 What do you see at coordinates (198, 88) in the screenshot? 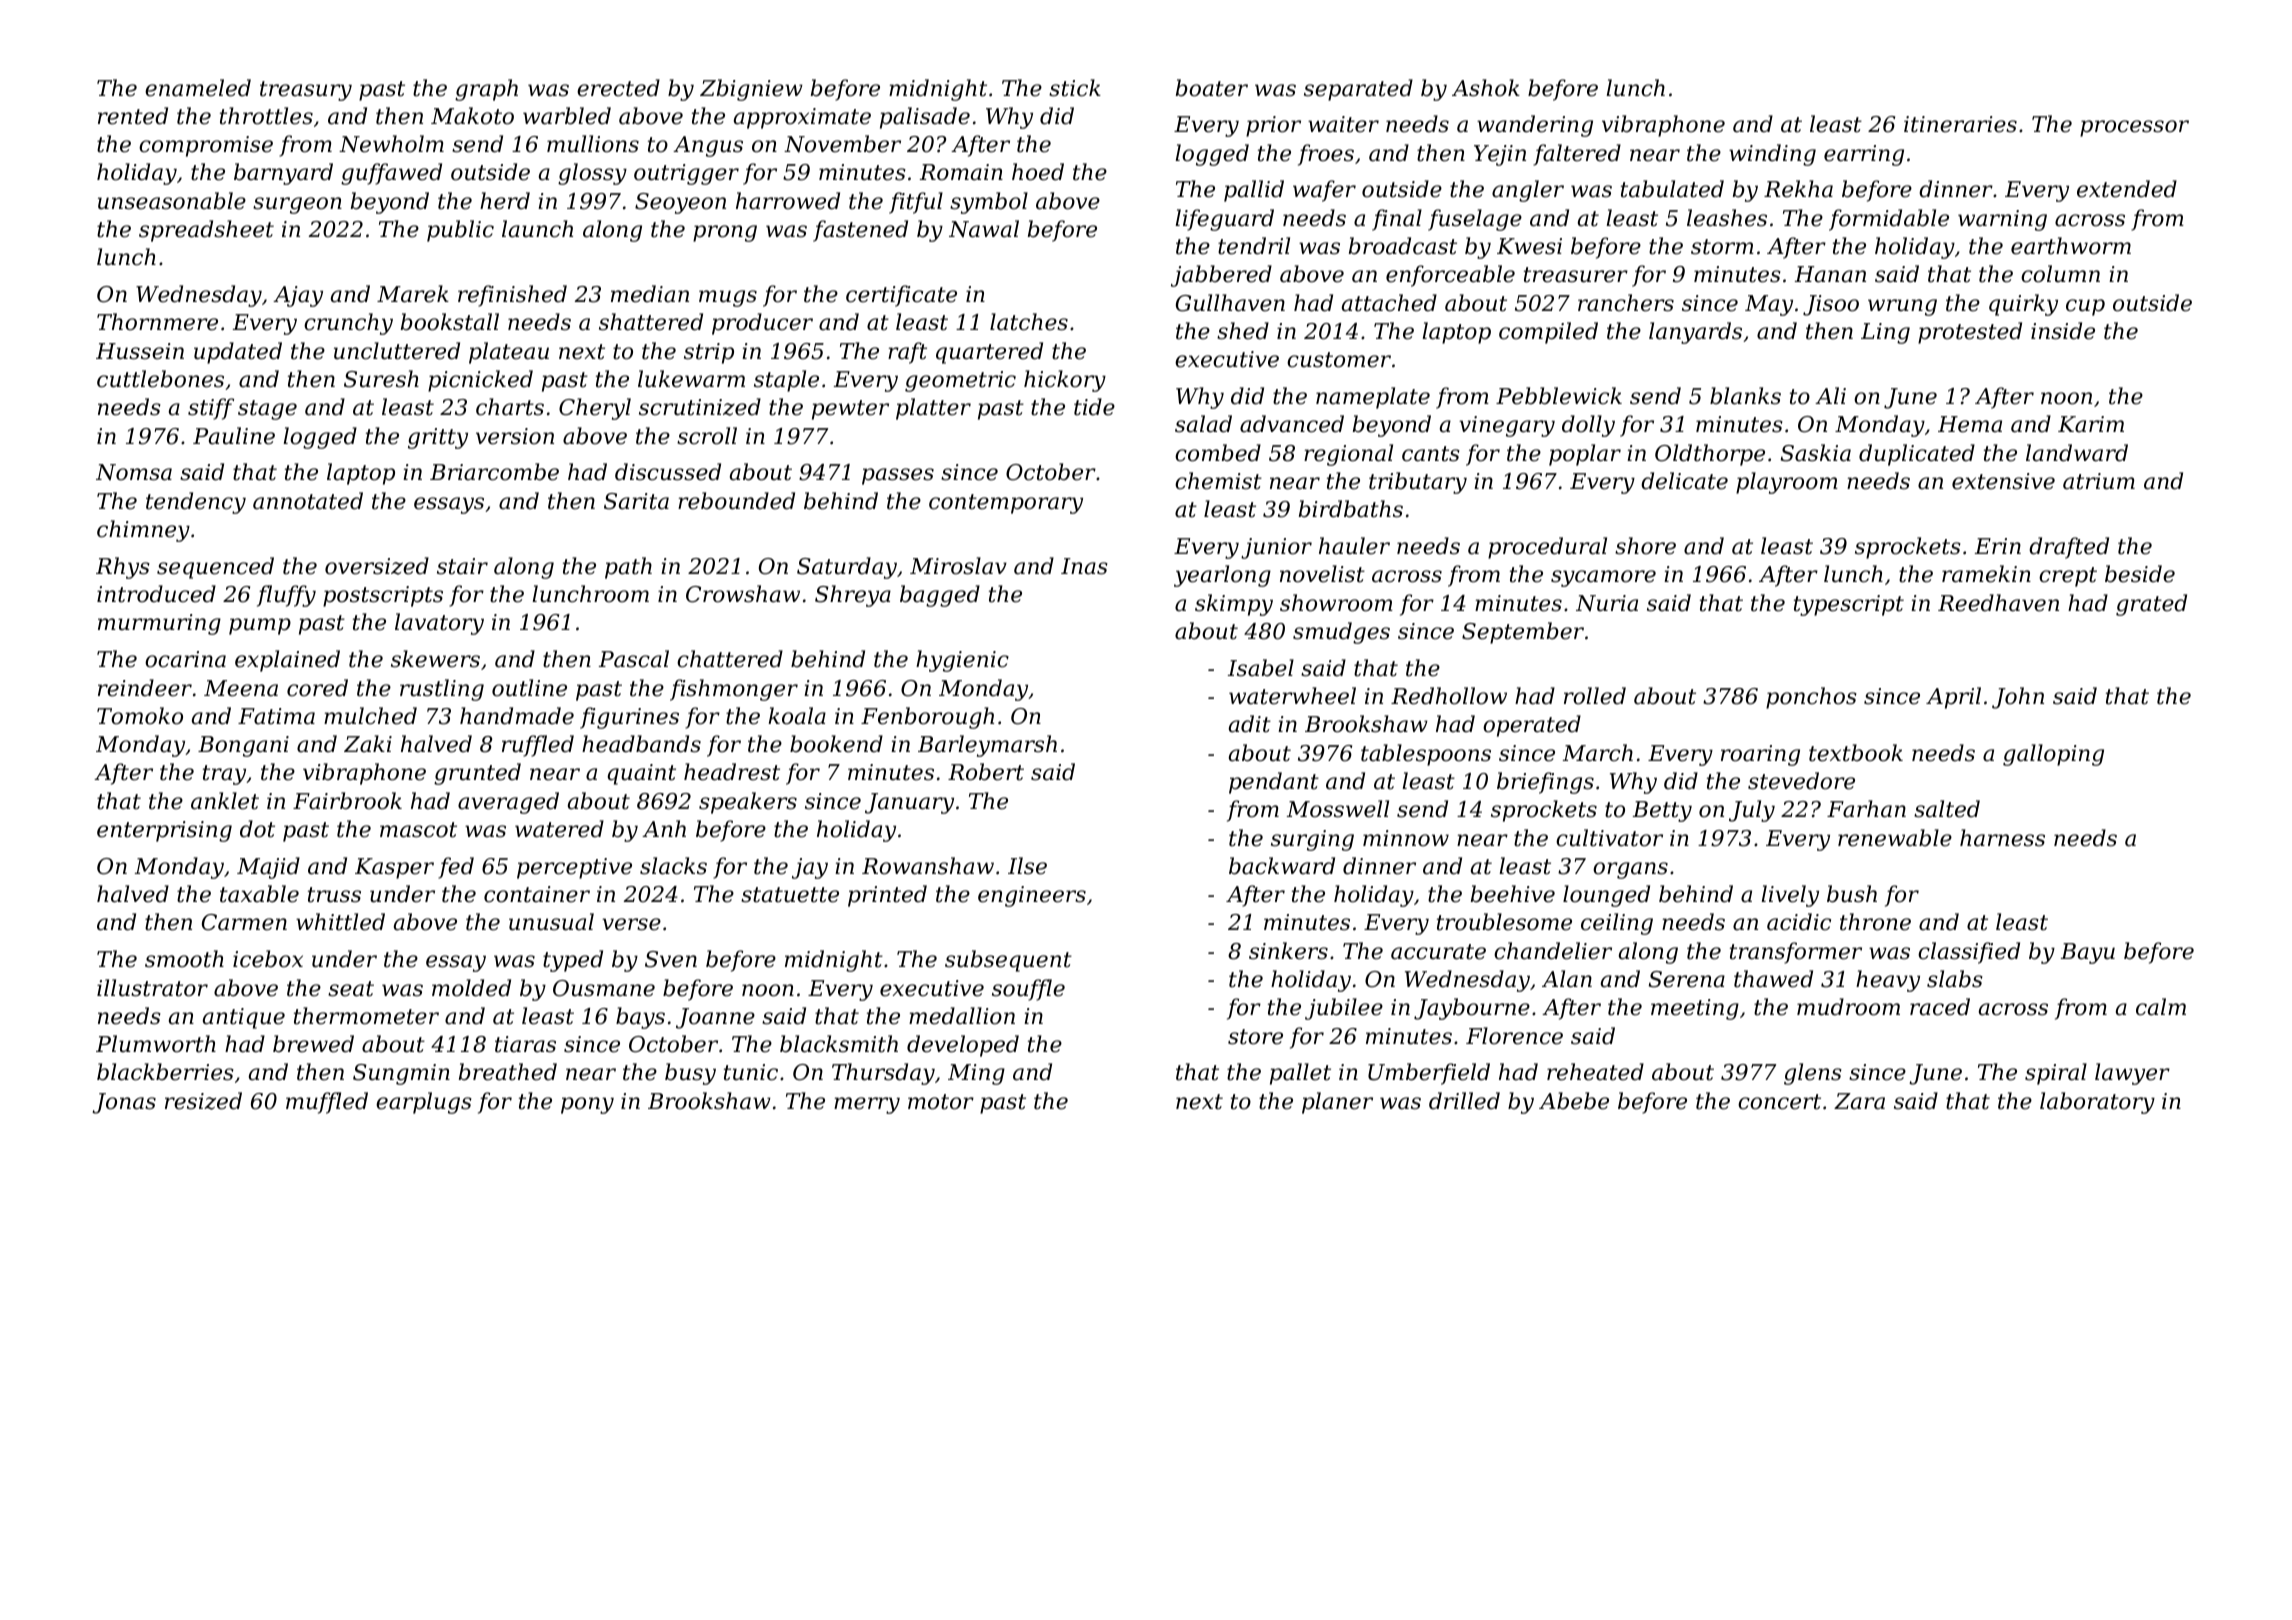
I see `enameled` at bounding box center [198, 88].
